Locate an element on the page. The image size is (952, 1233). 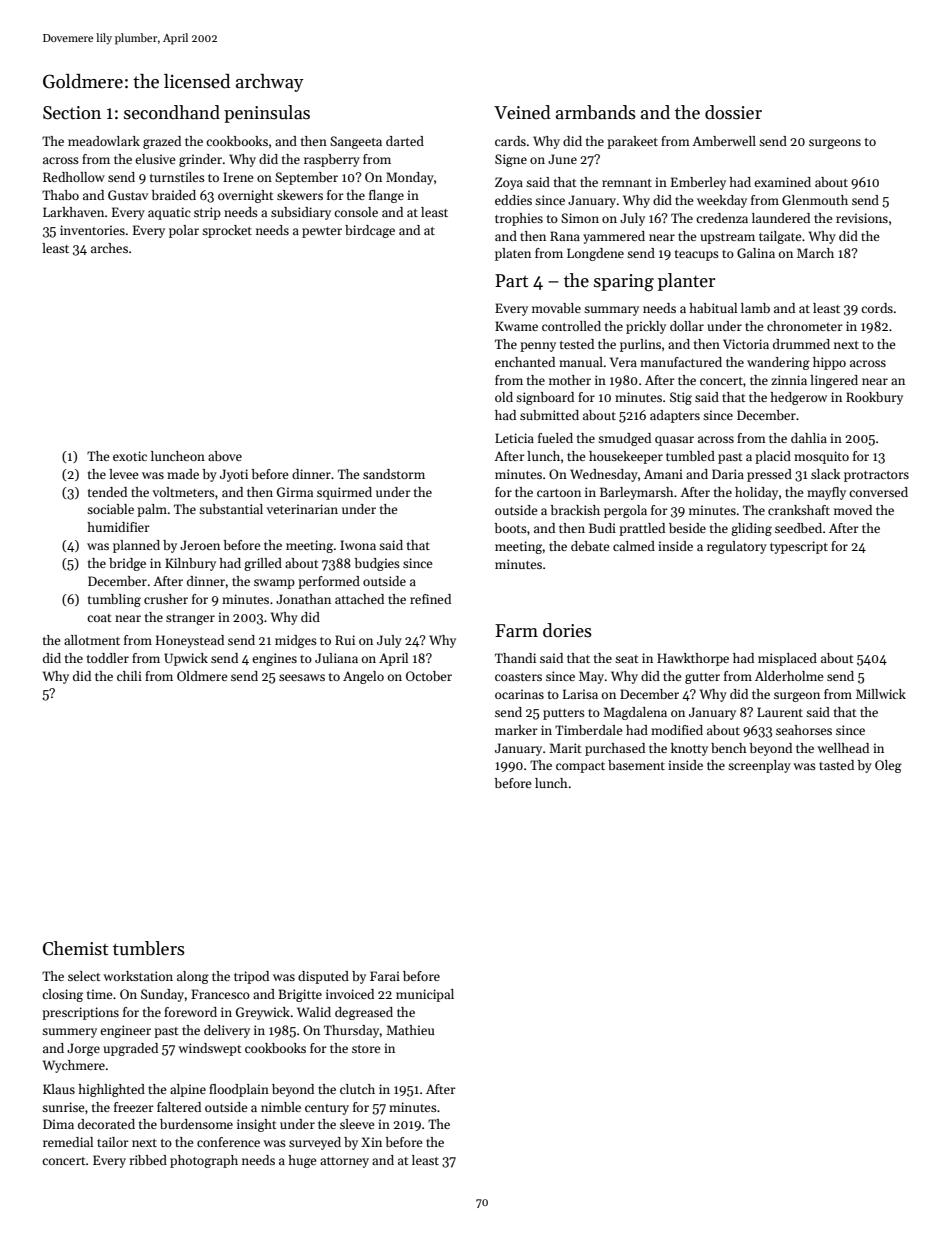
humidifier is located at coordinates (118, 527).
